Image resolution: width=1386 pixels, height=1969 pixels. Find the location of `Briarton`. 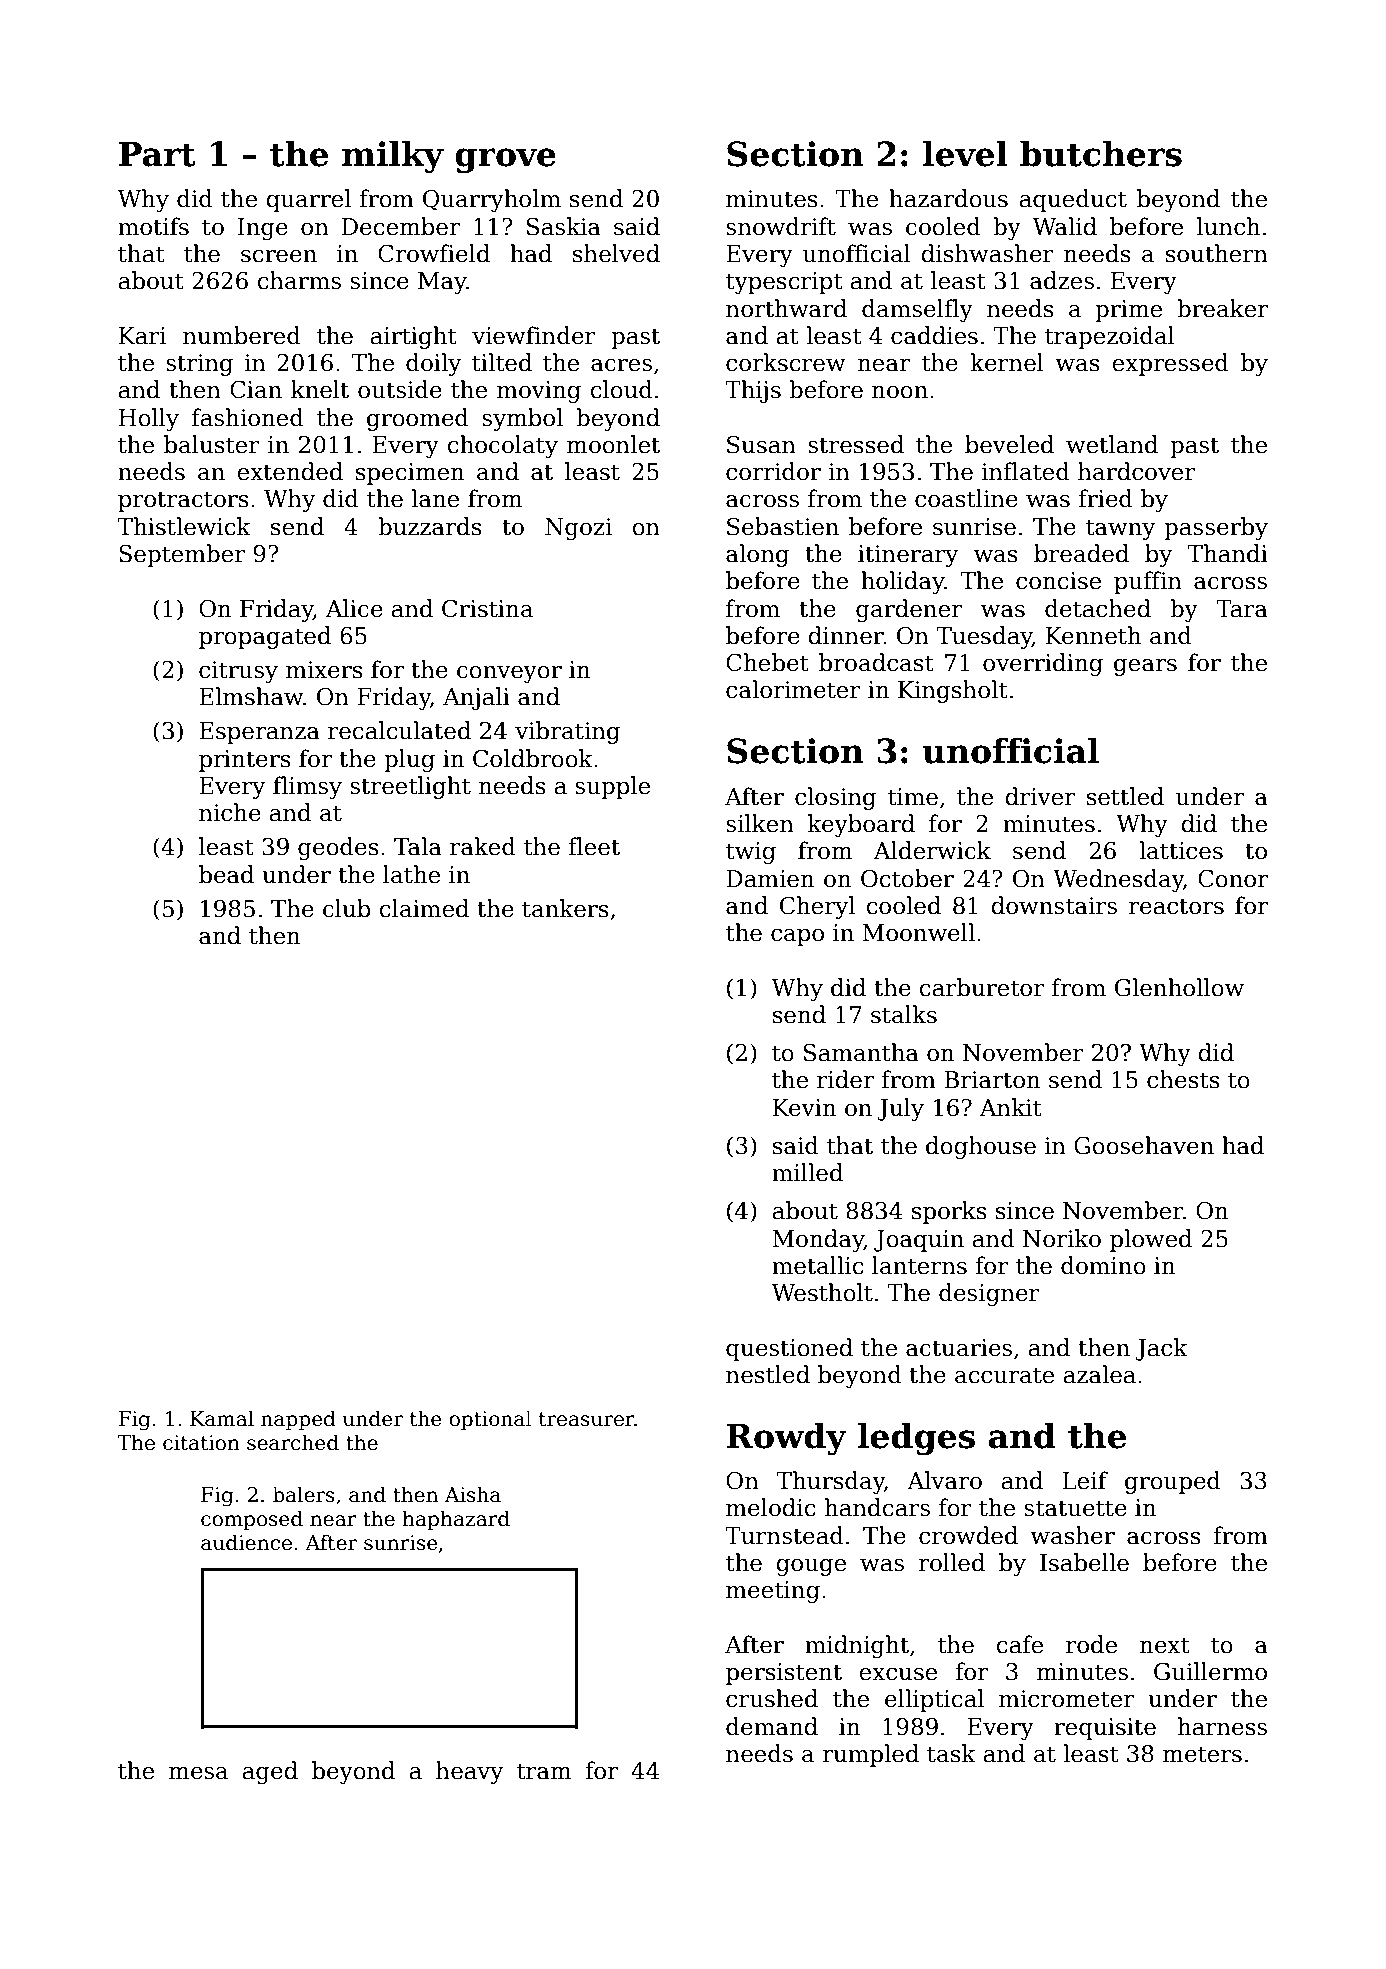

Briarton is located at coordinates (992, 1080).
